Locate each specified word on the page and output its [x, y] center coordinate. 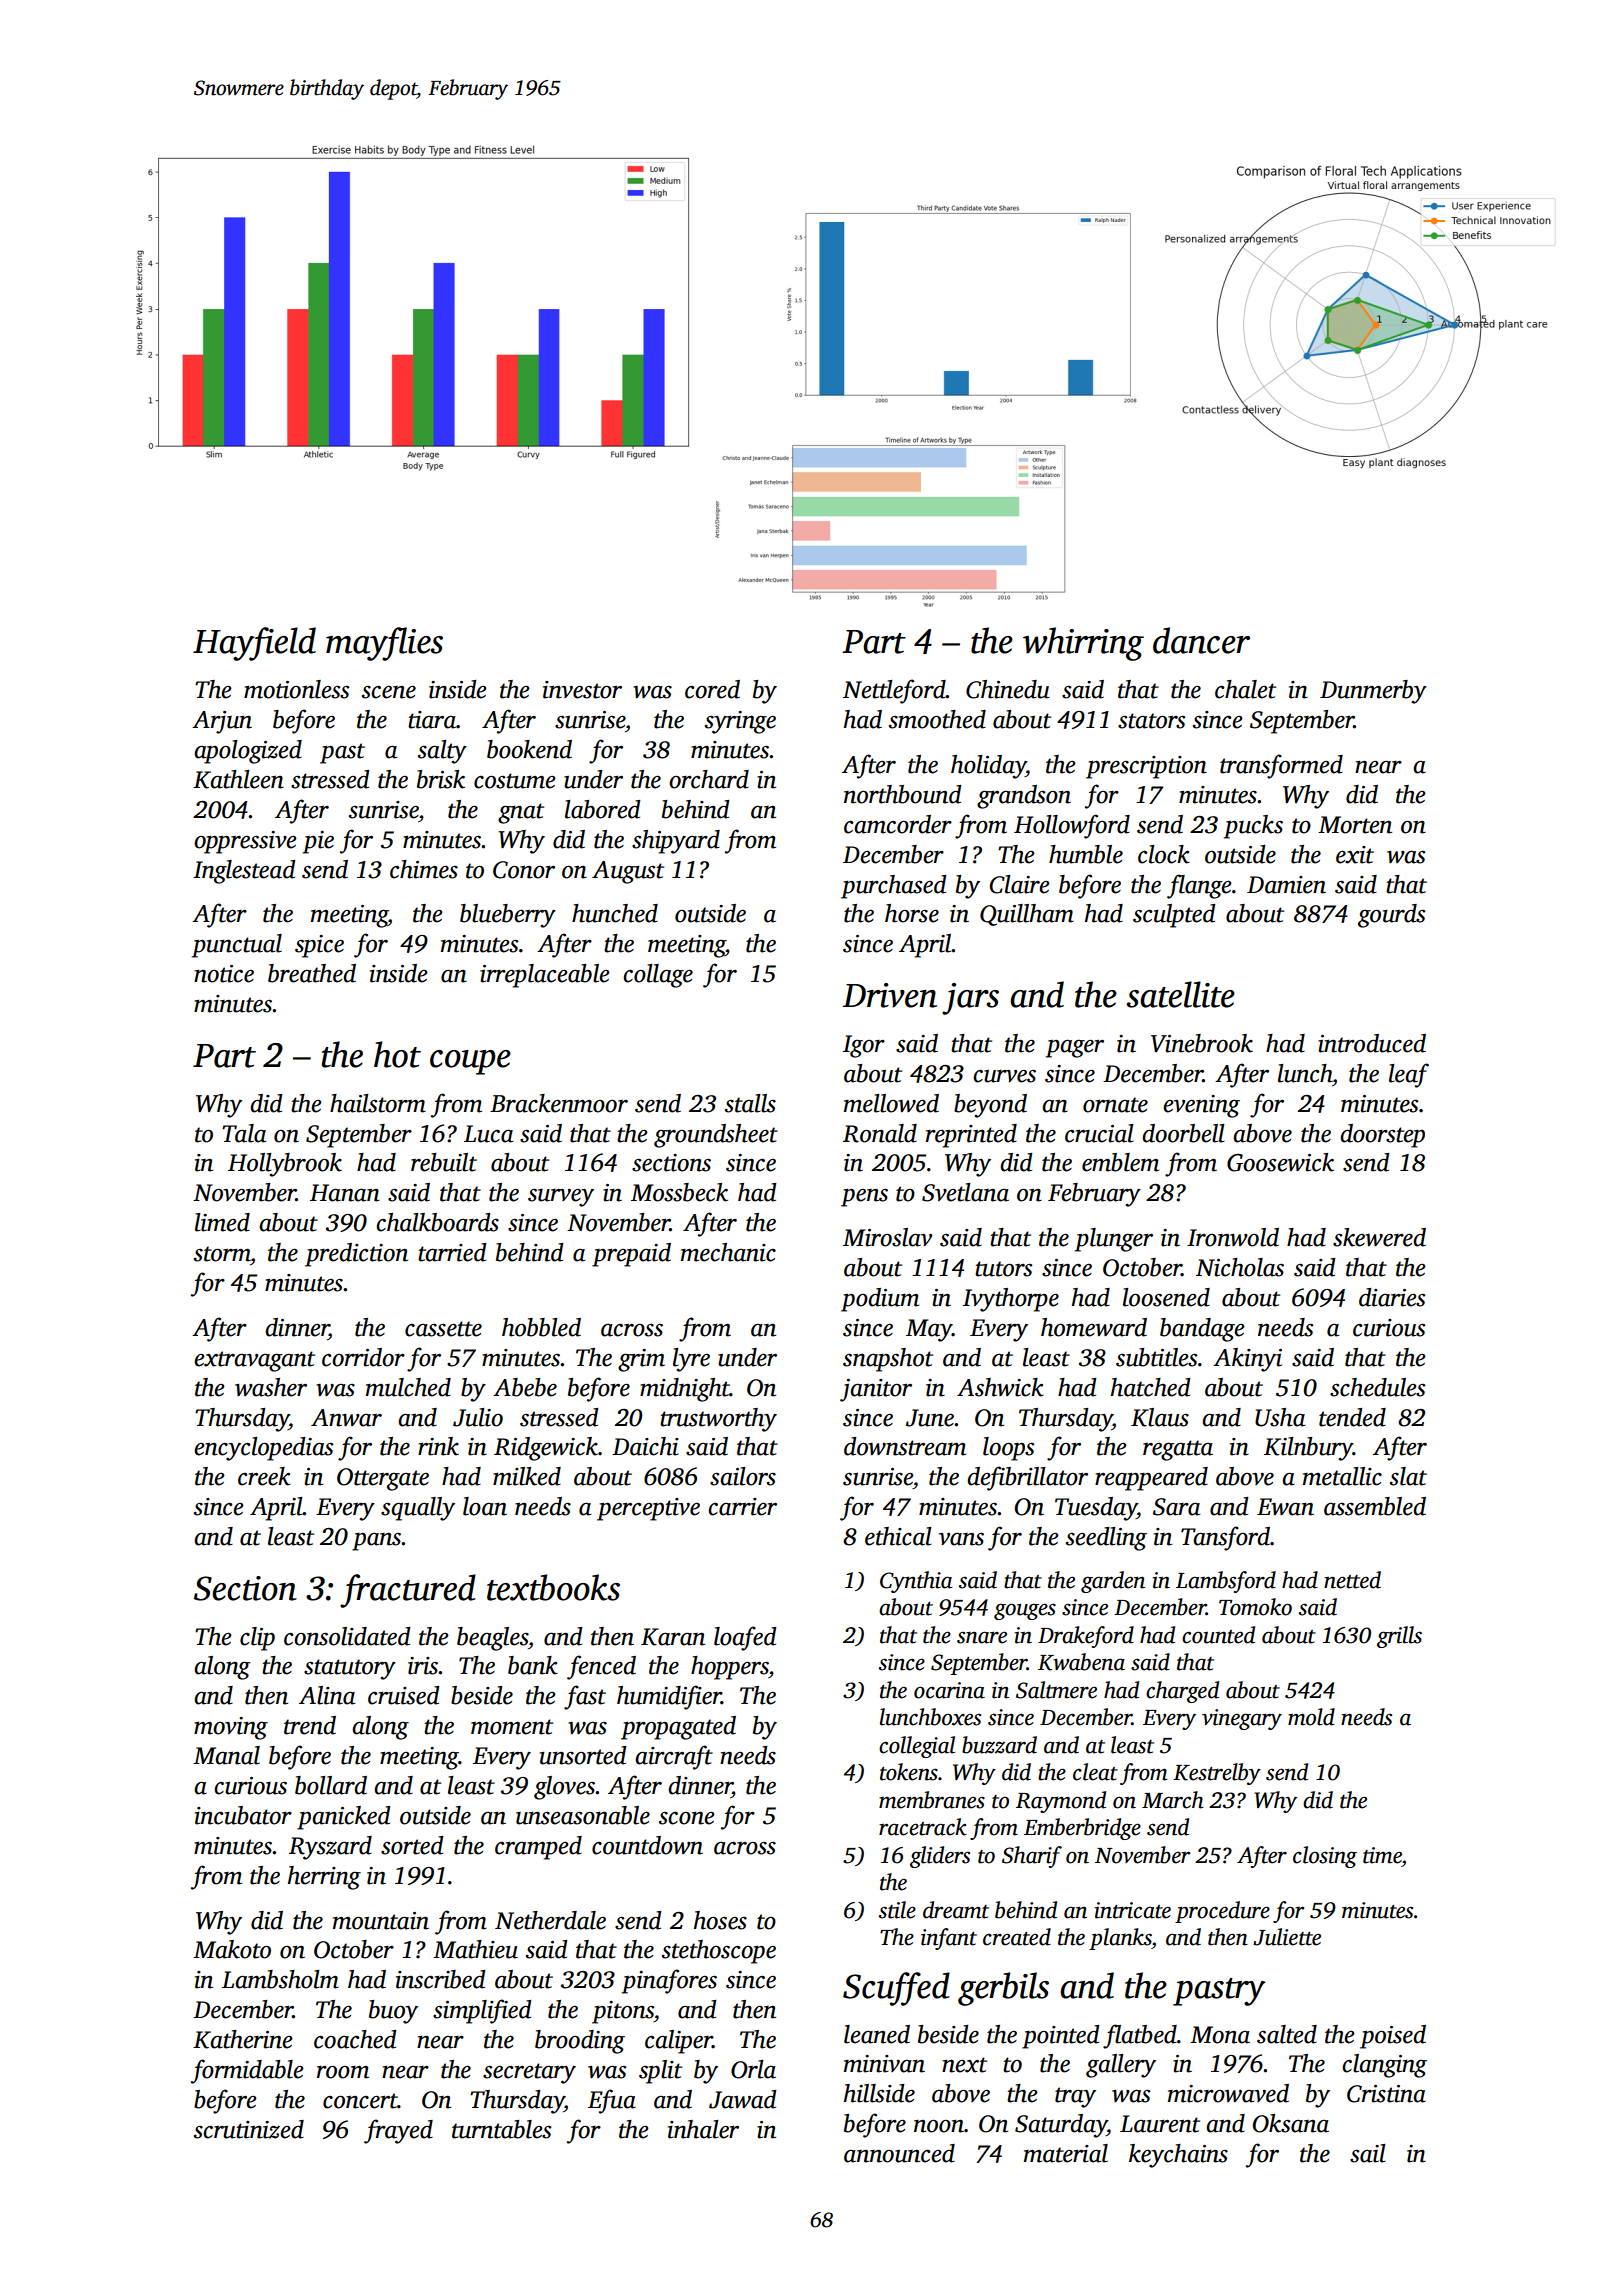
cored [712, 689]
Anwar [346, 1418]
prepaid [631, 1255]
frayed [398, 2131]
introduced [1372, 1043]
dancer [1201, 640]
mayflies [384, 644]
